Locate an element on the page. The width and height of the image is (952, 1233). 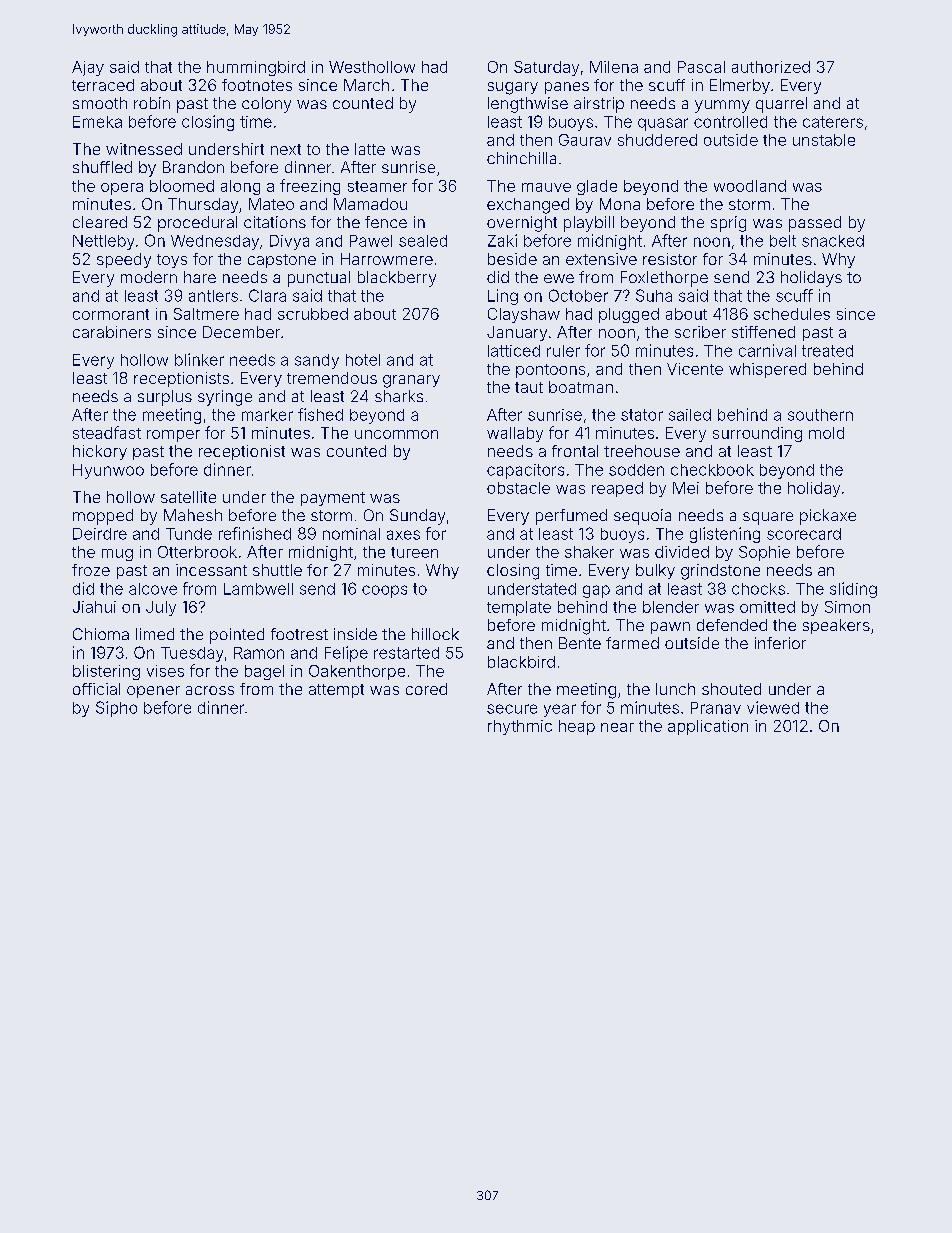
hummingbird is located at coordinates (256, 68).
